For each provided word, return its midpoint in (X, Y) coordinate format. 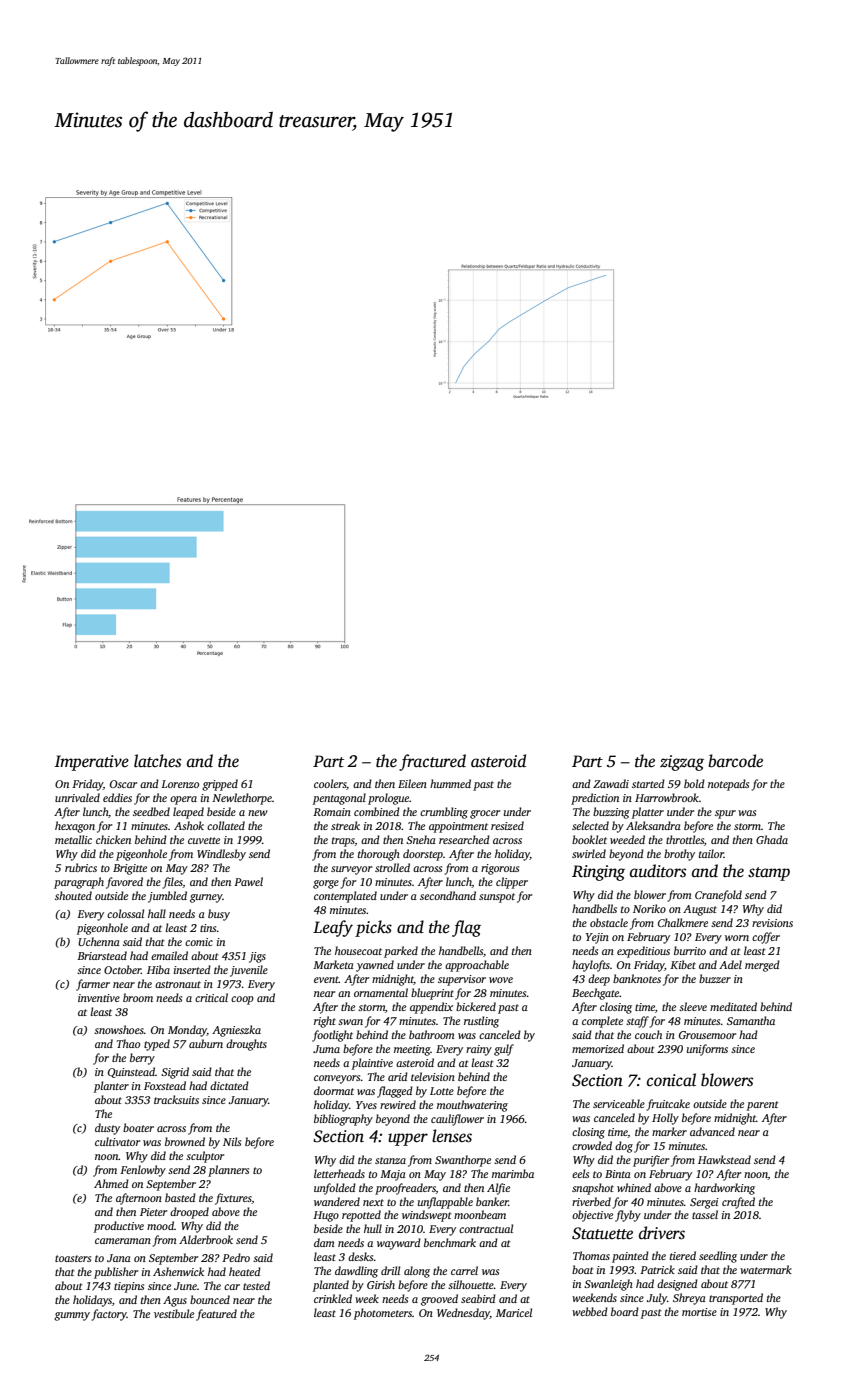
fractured (432, 762)
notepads (728, 785)
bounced (210, 1299)
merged (762, 966)
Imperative (92, 763)
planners (228, 1171)
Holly (665, 1119)
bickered (476, 1006)
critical (211, 997)
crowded (592, 1145)
